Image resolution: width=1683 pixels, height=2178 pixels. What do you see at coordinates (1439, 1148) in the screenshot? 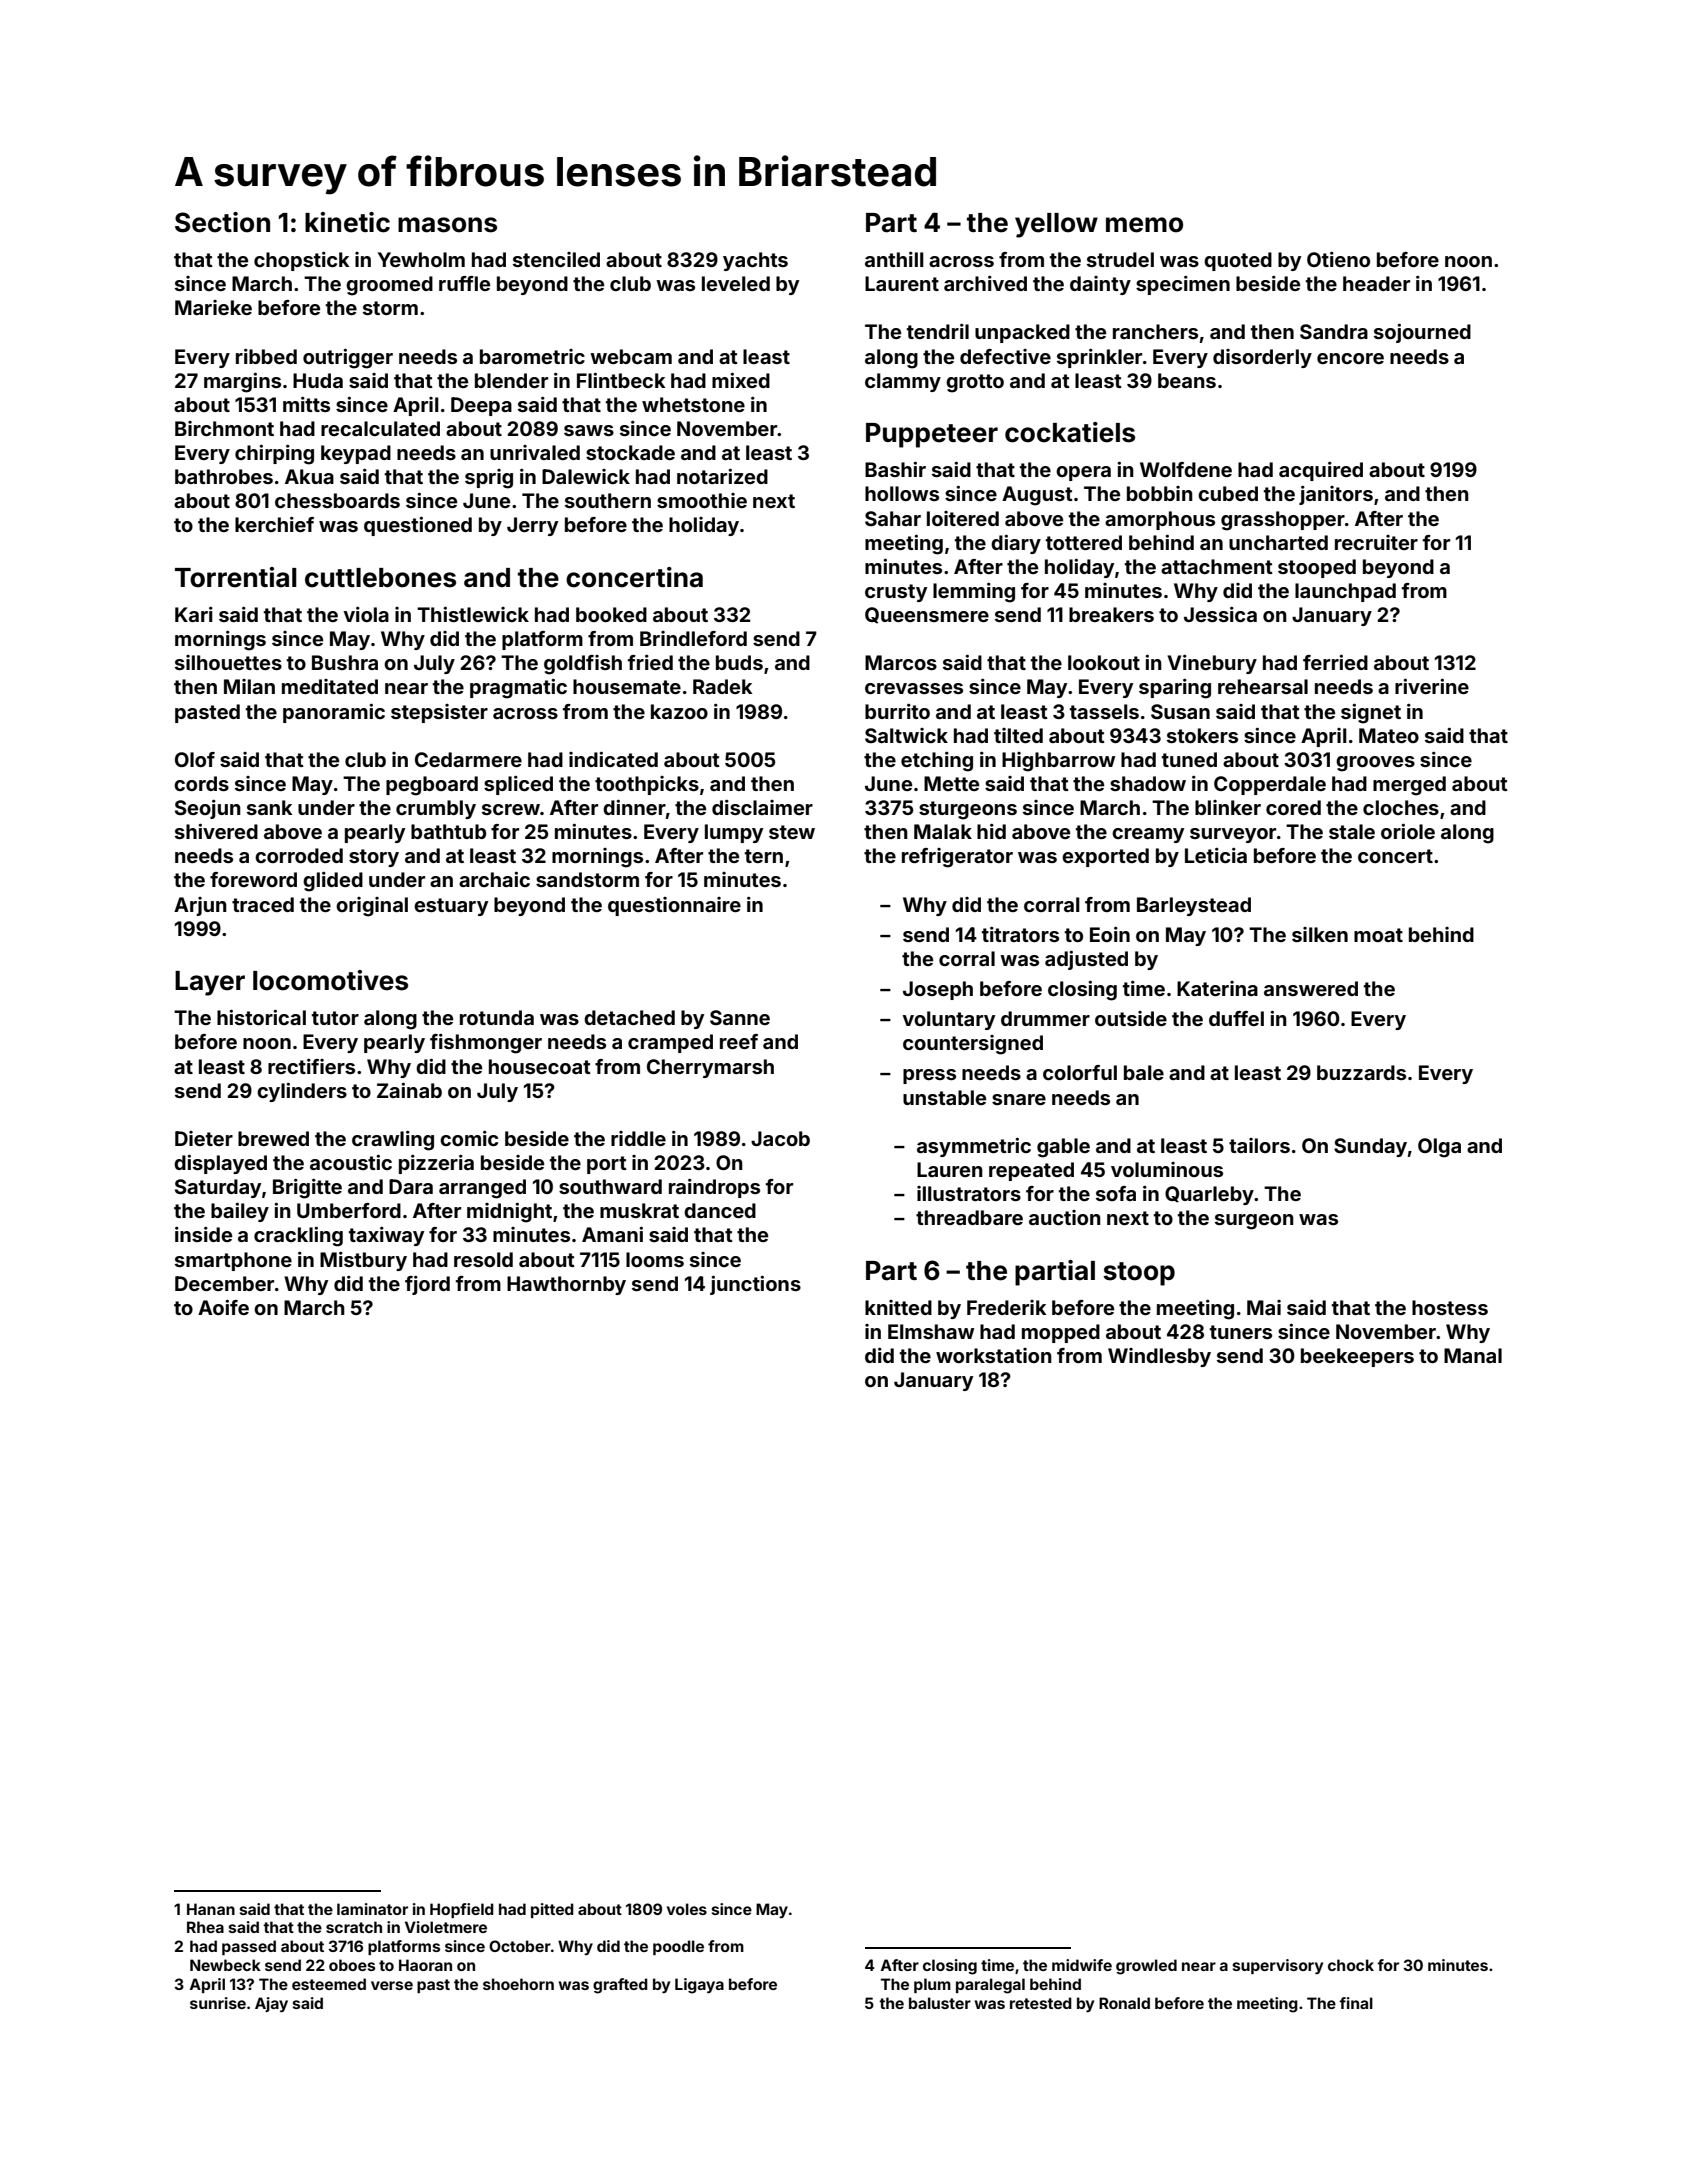
I see `Olga` at bounding box center [1439, 1148].
